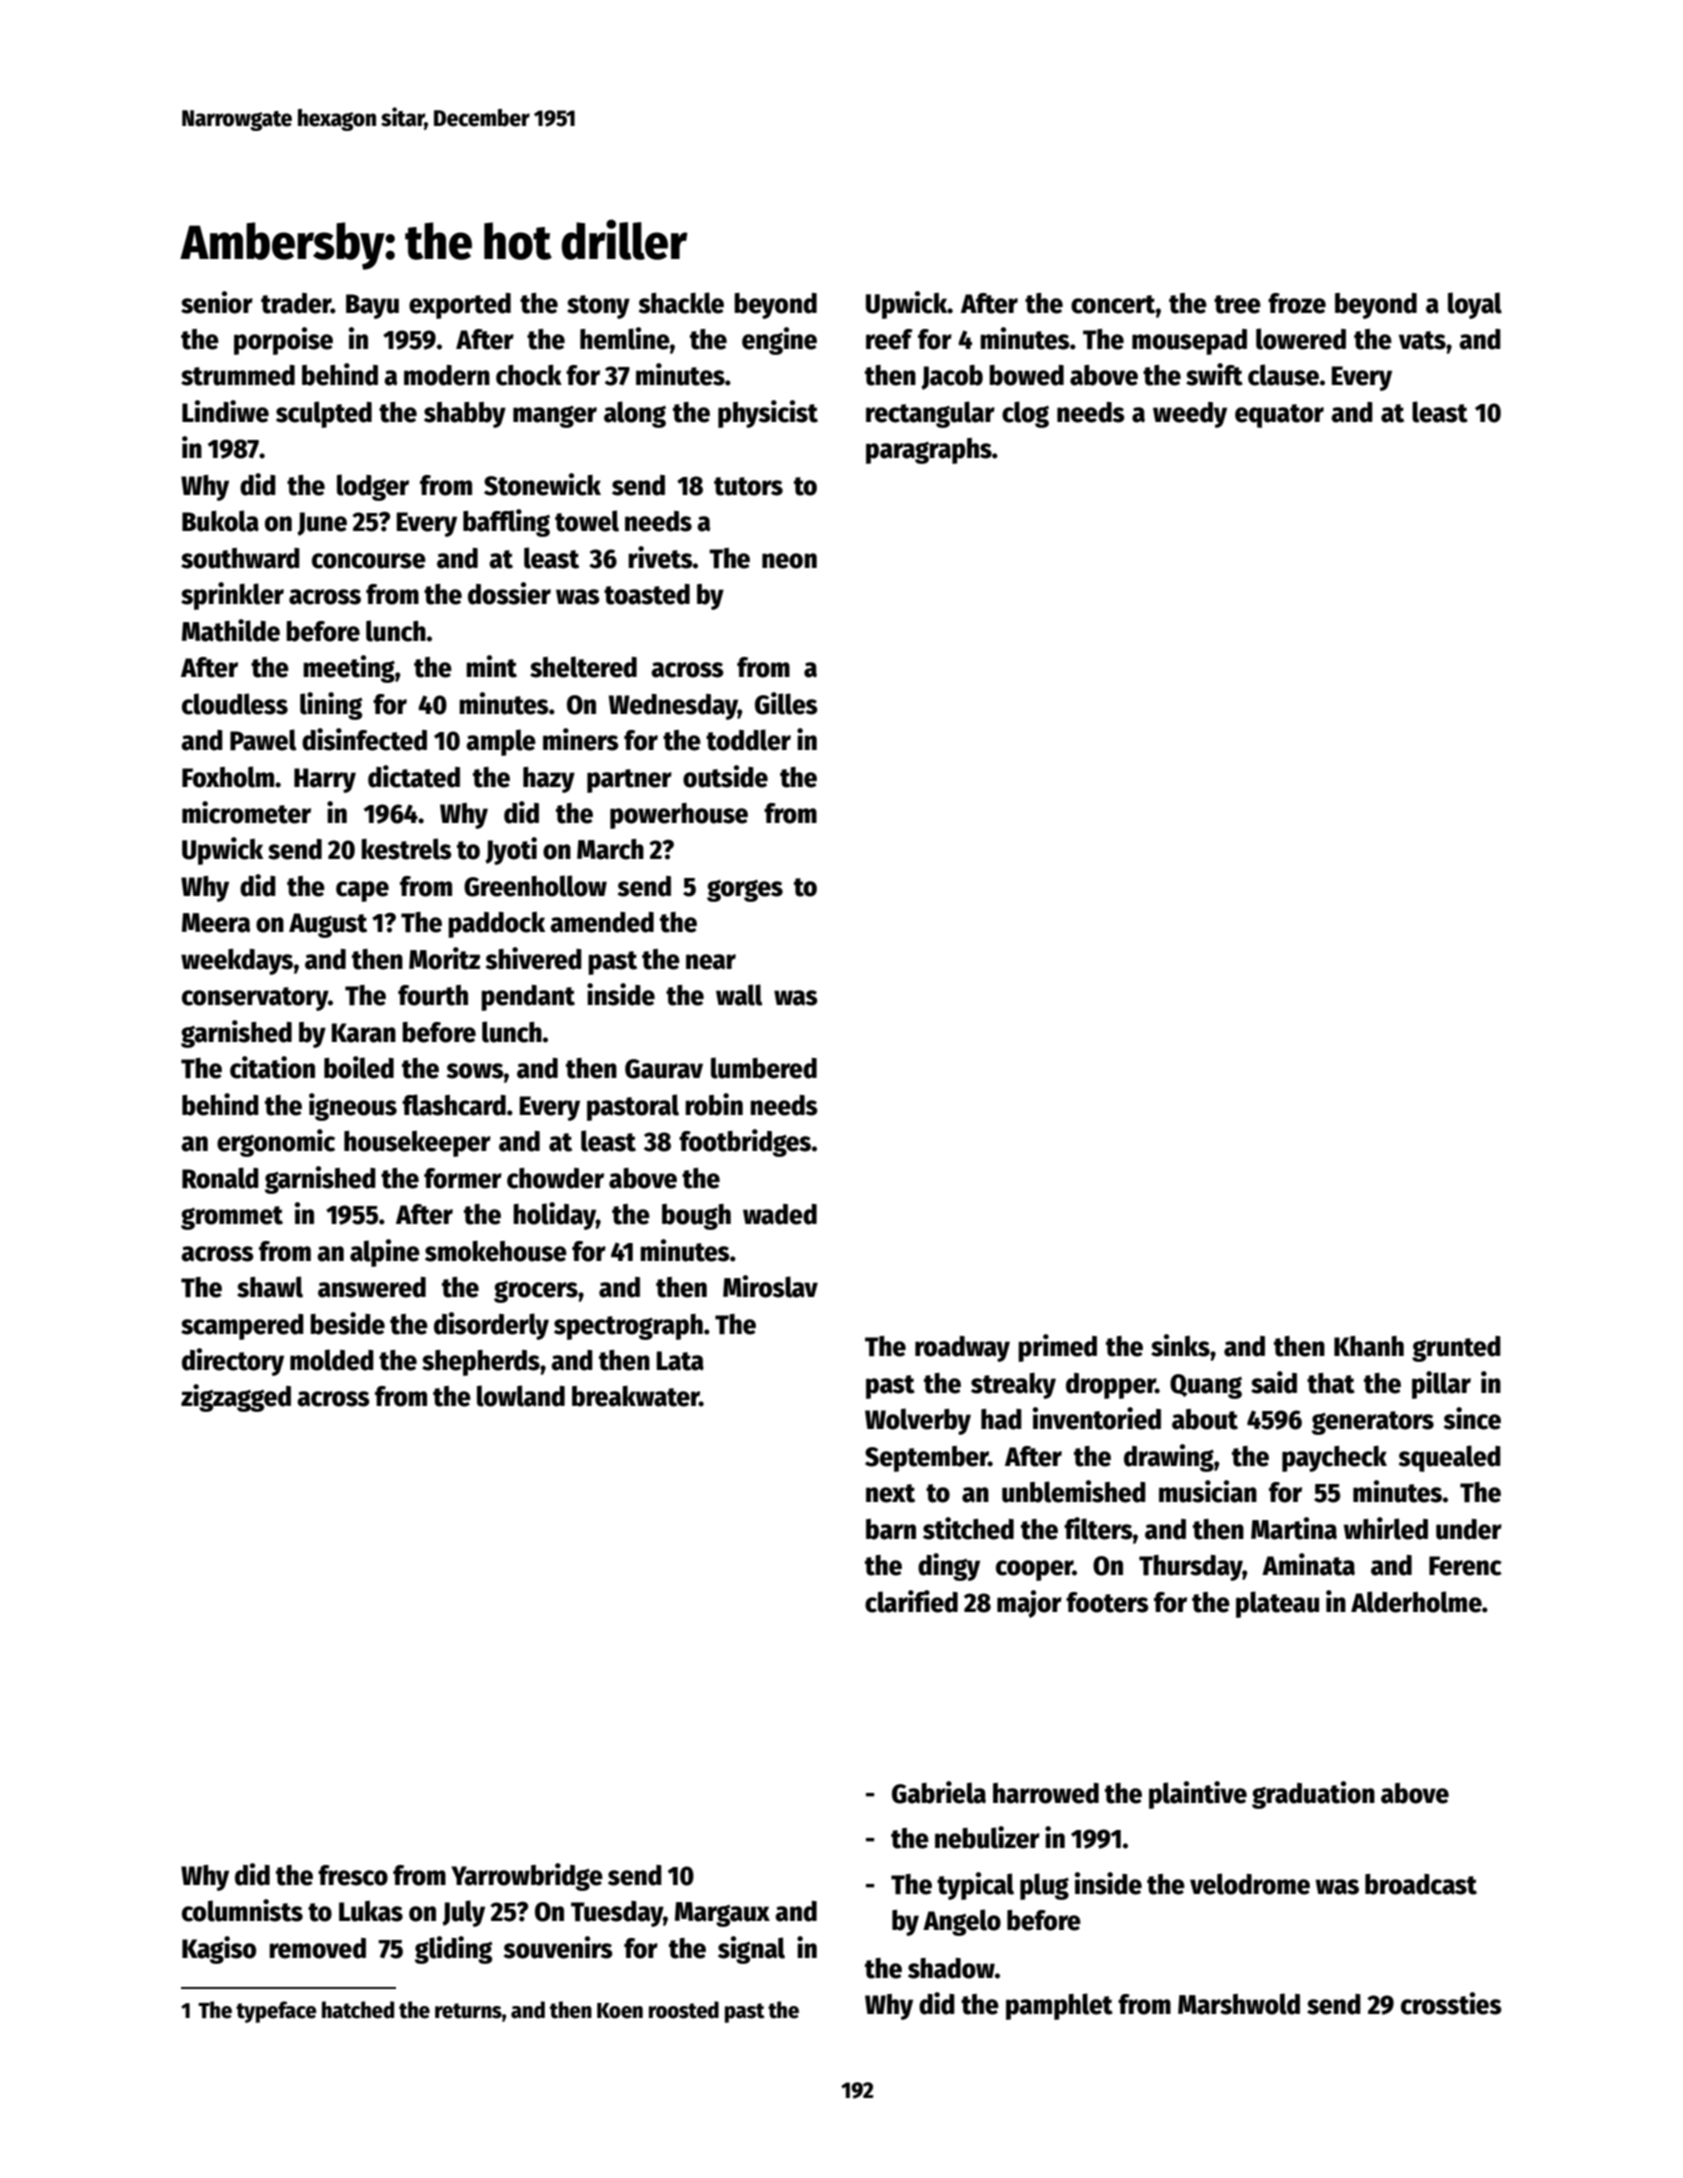 The height and width of the document is (2178, 1683). I want to click on amended, so click(602, 922).
